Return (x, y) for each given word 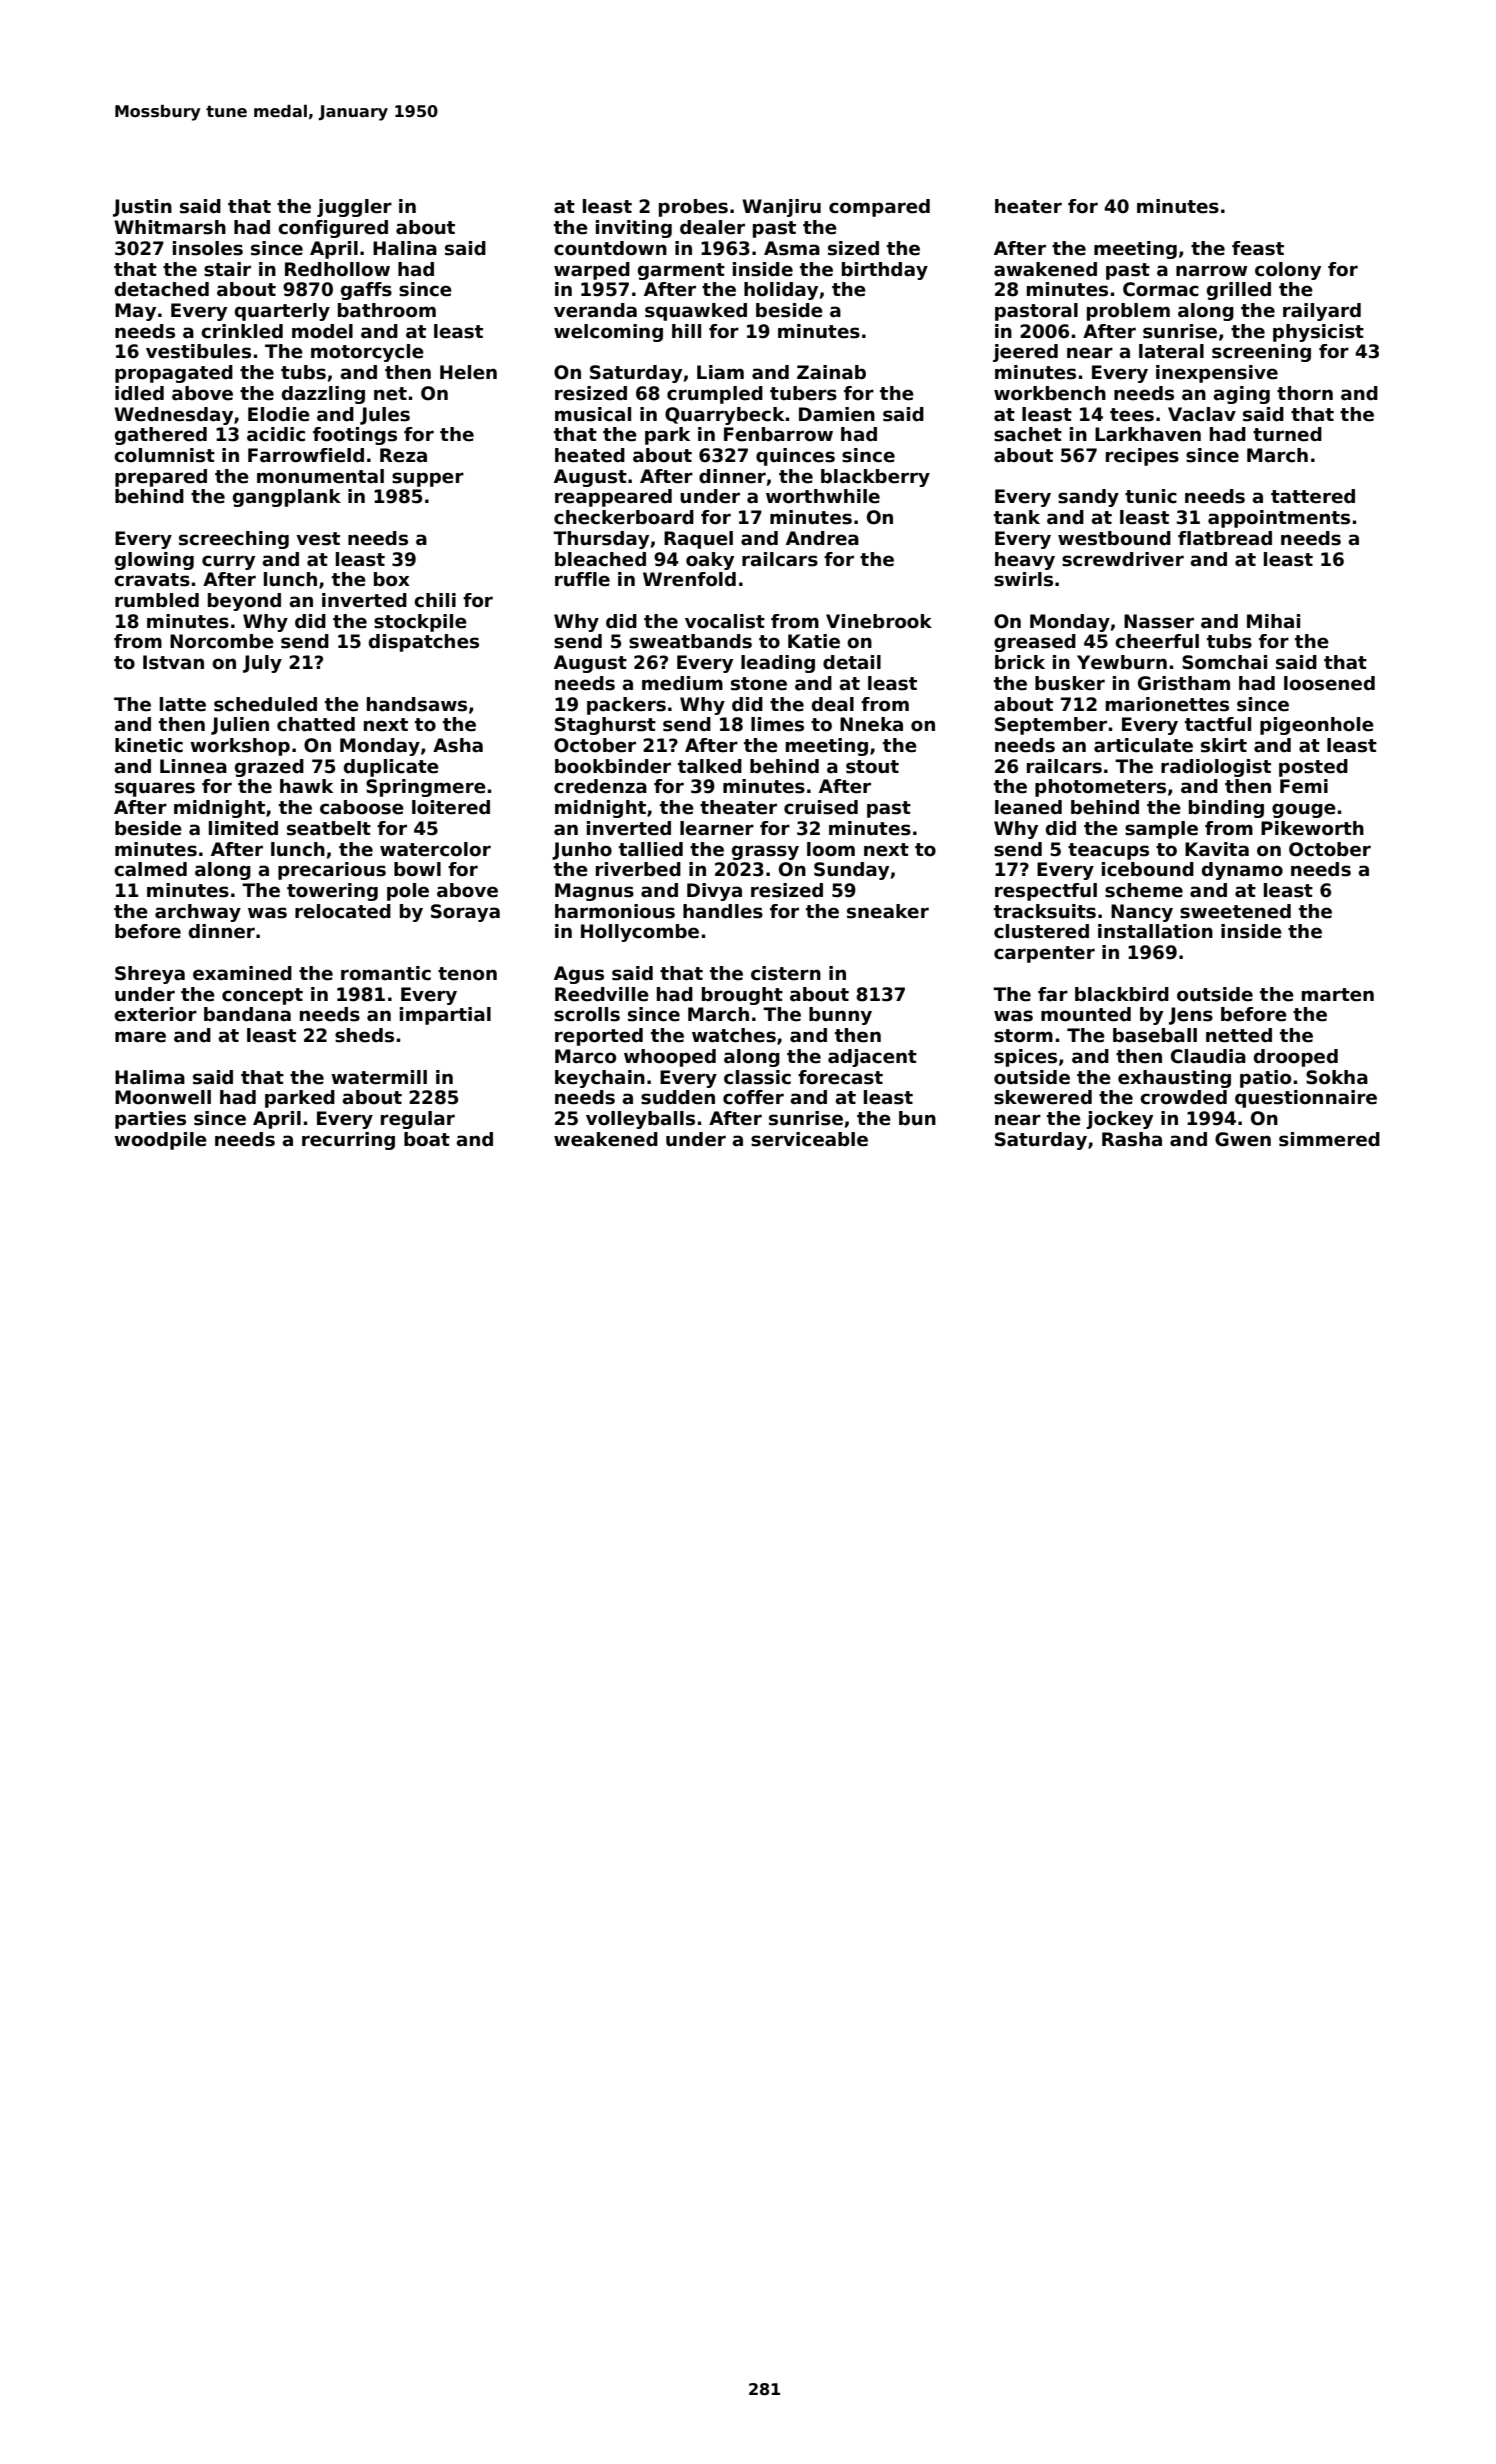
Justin (142, 208)
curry (228, 562)
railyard (1322, 312)
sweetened (1235, 911)
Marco (585, 1056)
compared (879, 208)
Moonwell (163, 1097)
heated (590, 455)
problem (1128, 312)
